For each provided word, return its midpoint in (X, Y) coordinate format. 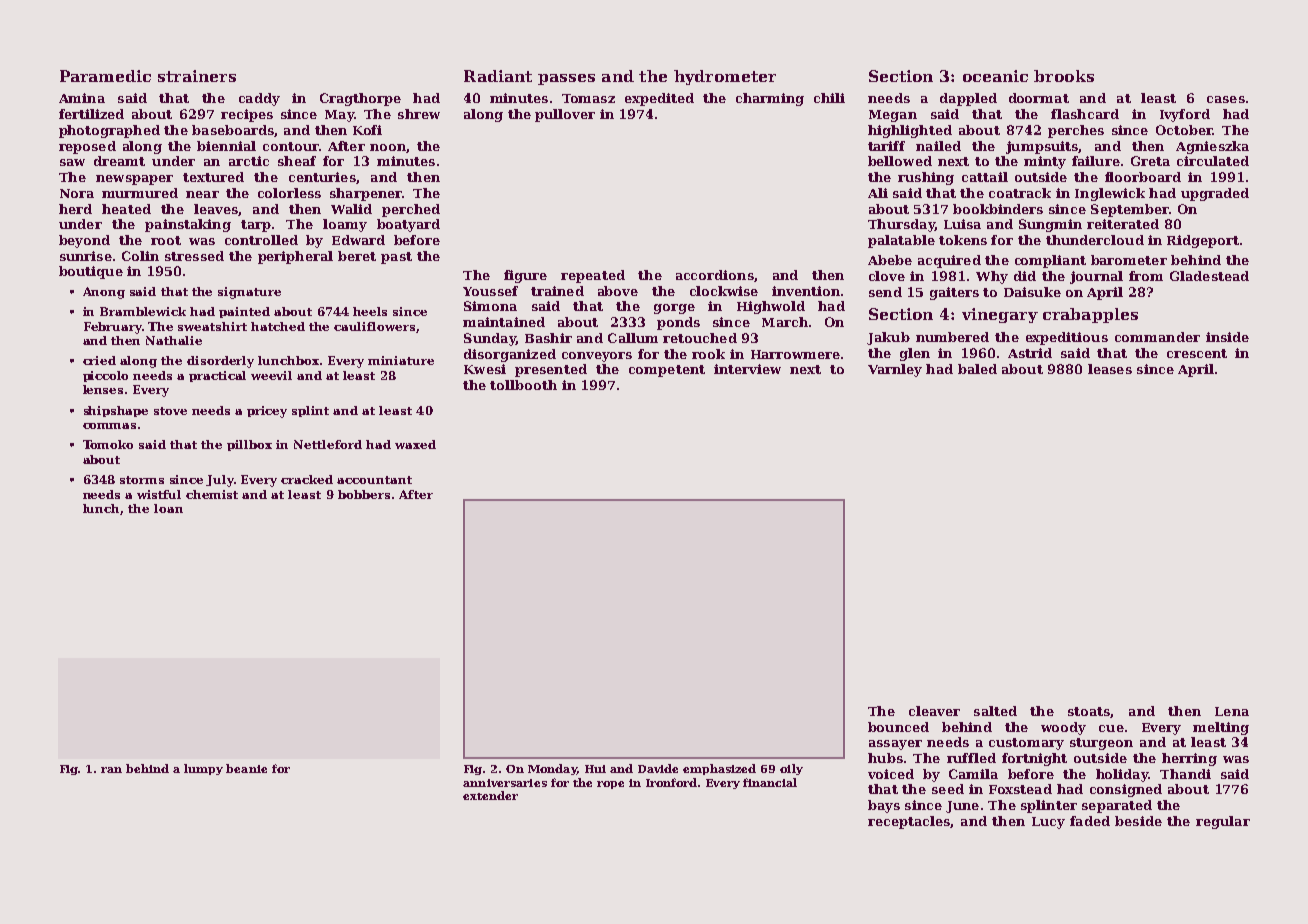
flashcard (1085, 114)
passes (566, 79)
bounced (898, 727)
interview (747, 369)
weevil (271, 375)
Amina (82, 98)
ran (111, 770)
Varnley (895, 370)
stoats (1089, 711)
